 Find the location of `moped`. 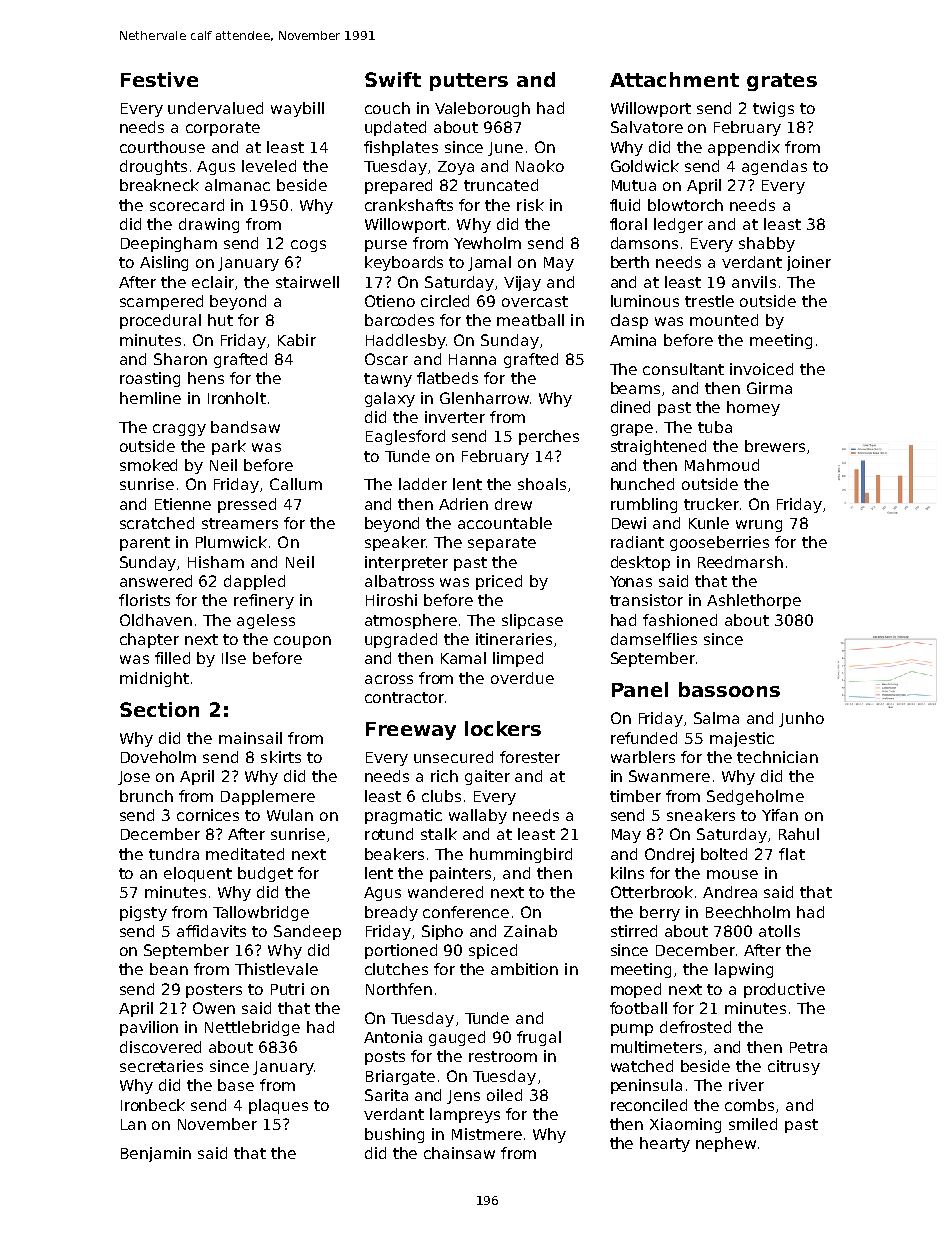

moped is located at coordinates (636, 990).
